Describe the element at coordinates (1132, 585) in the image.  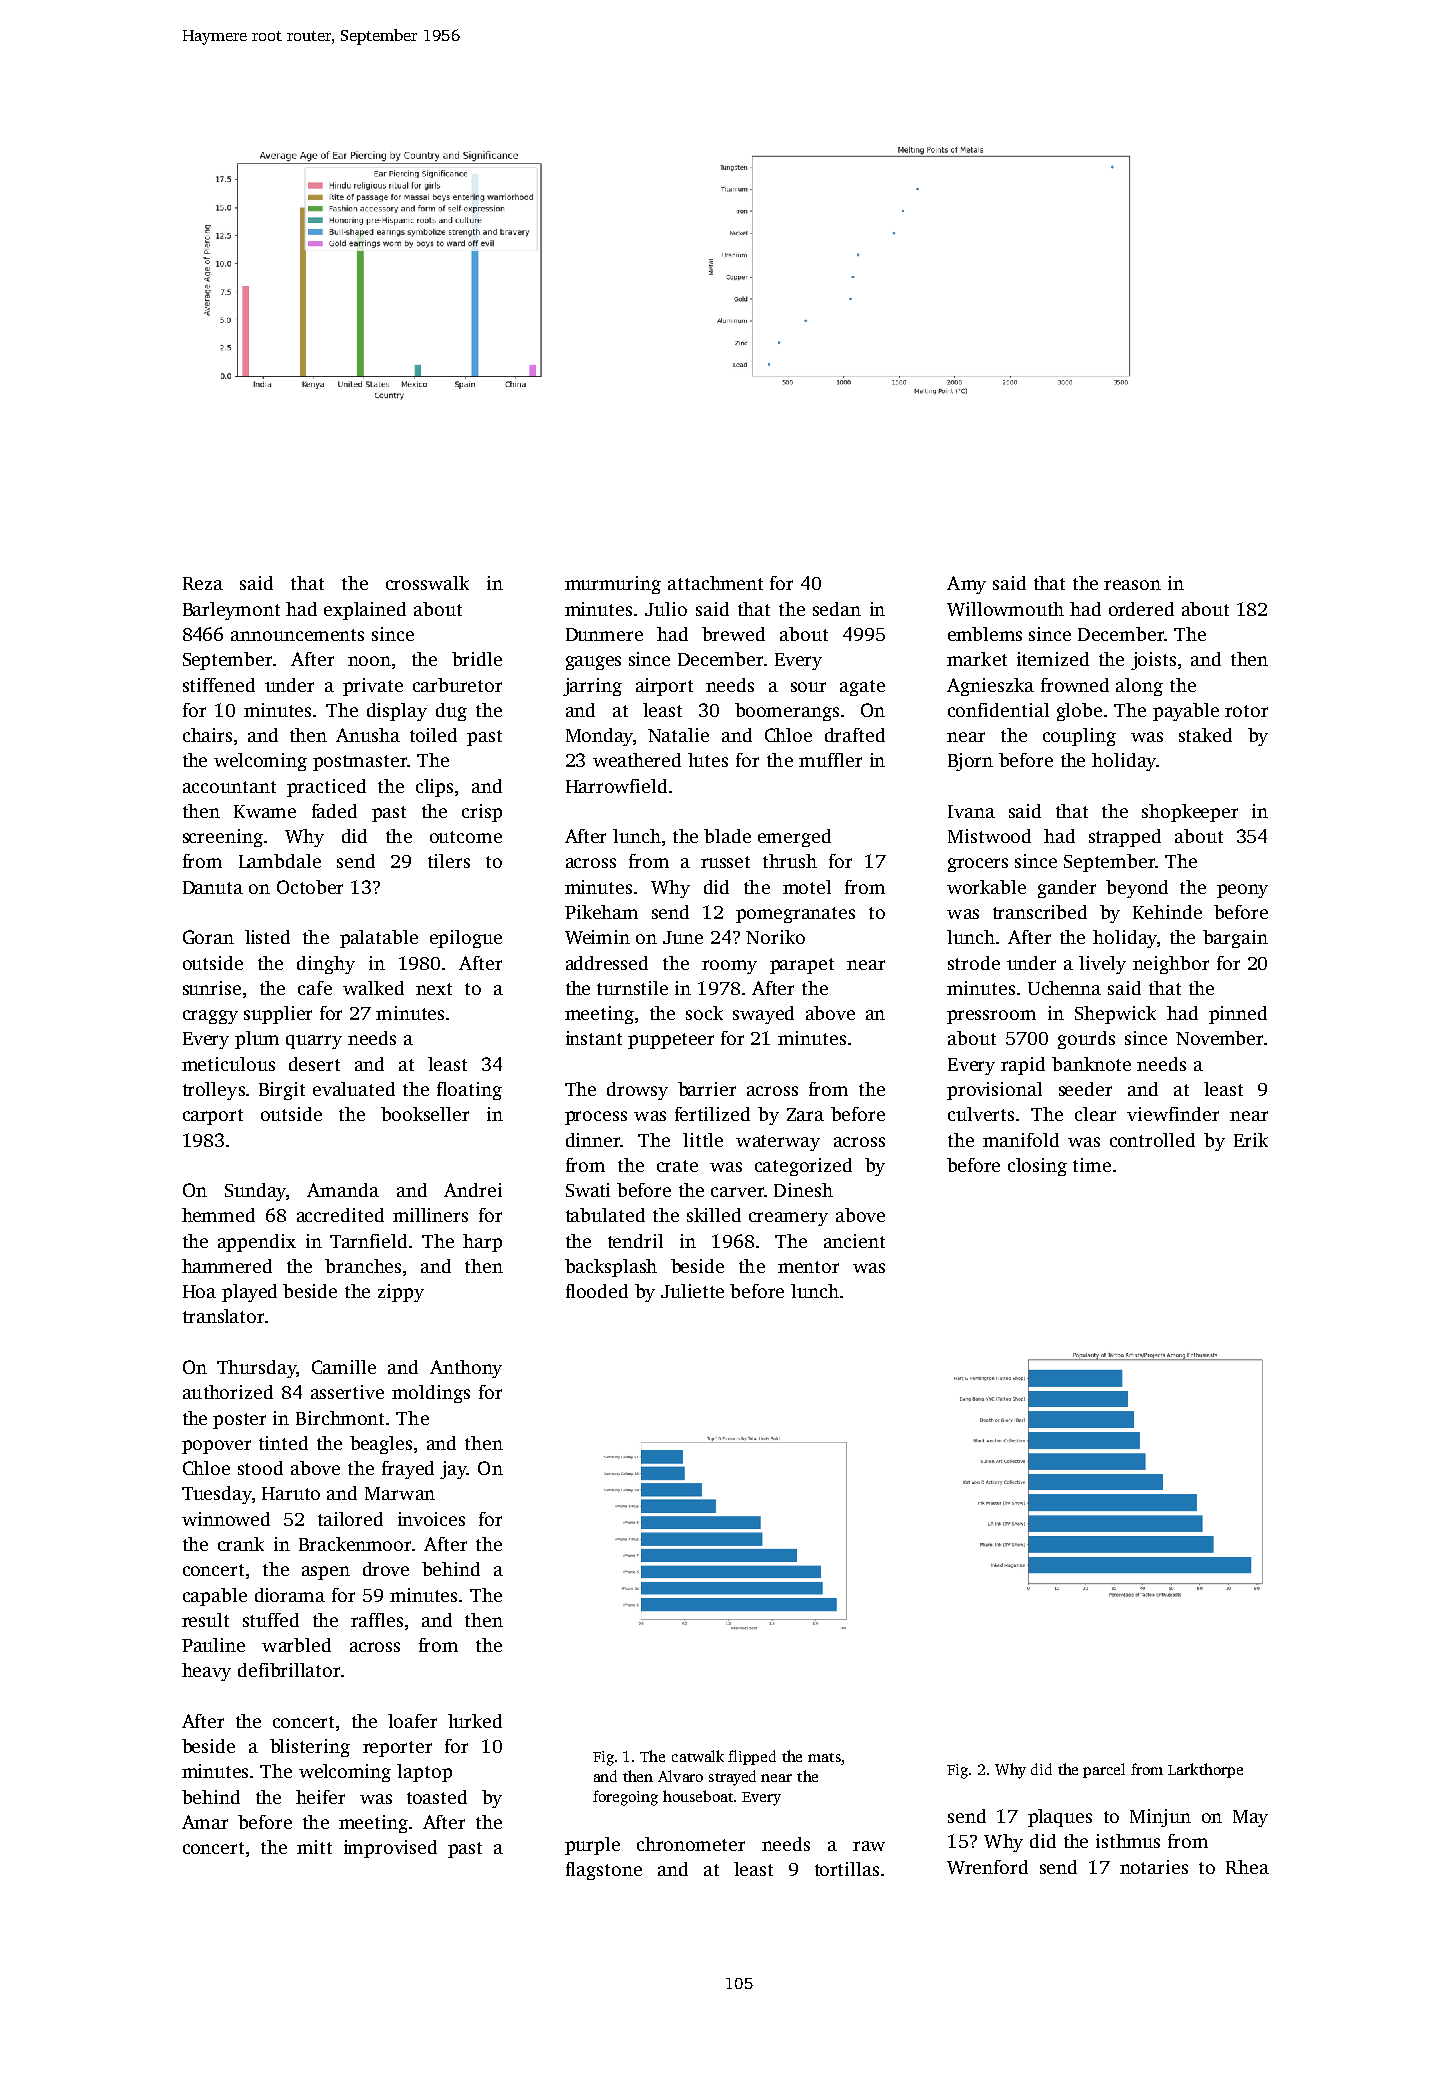
I see `reason` at that location.
